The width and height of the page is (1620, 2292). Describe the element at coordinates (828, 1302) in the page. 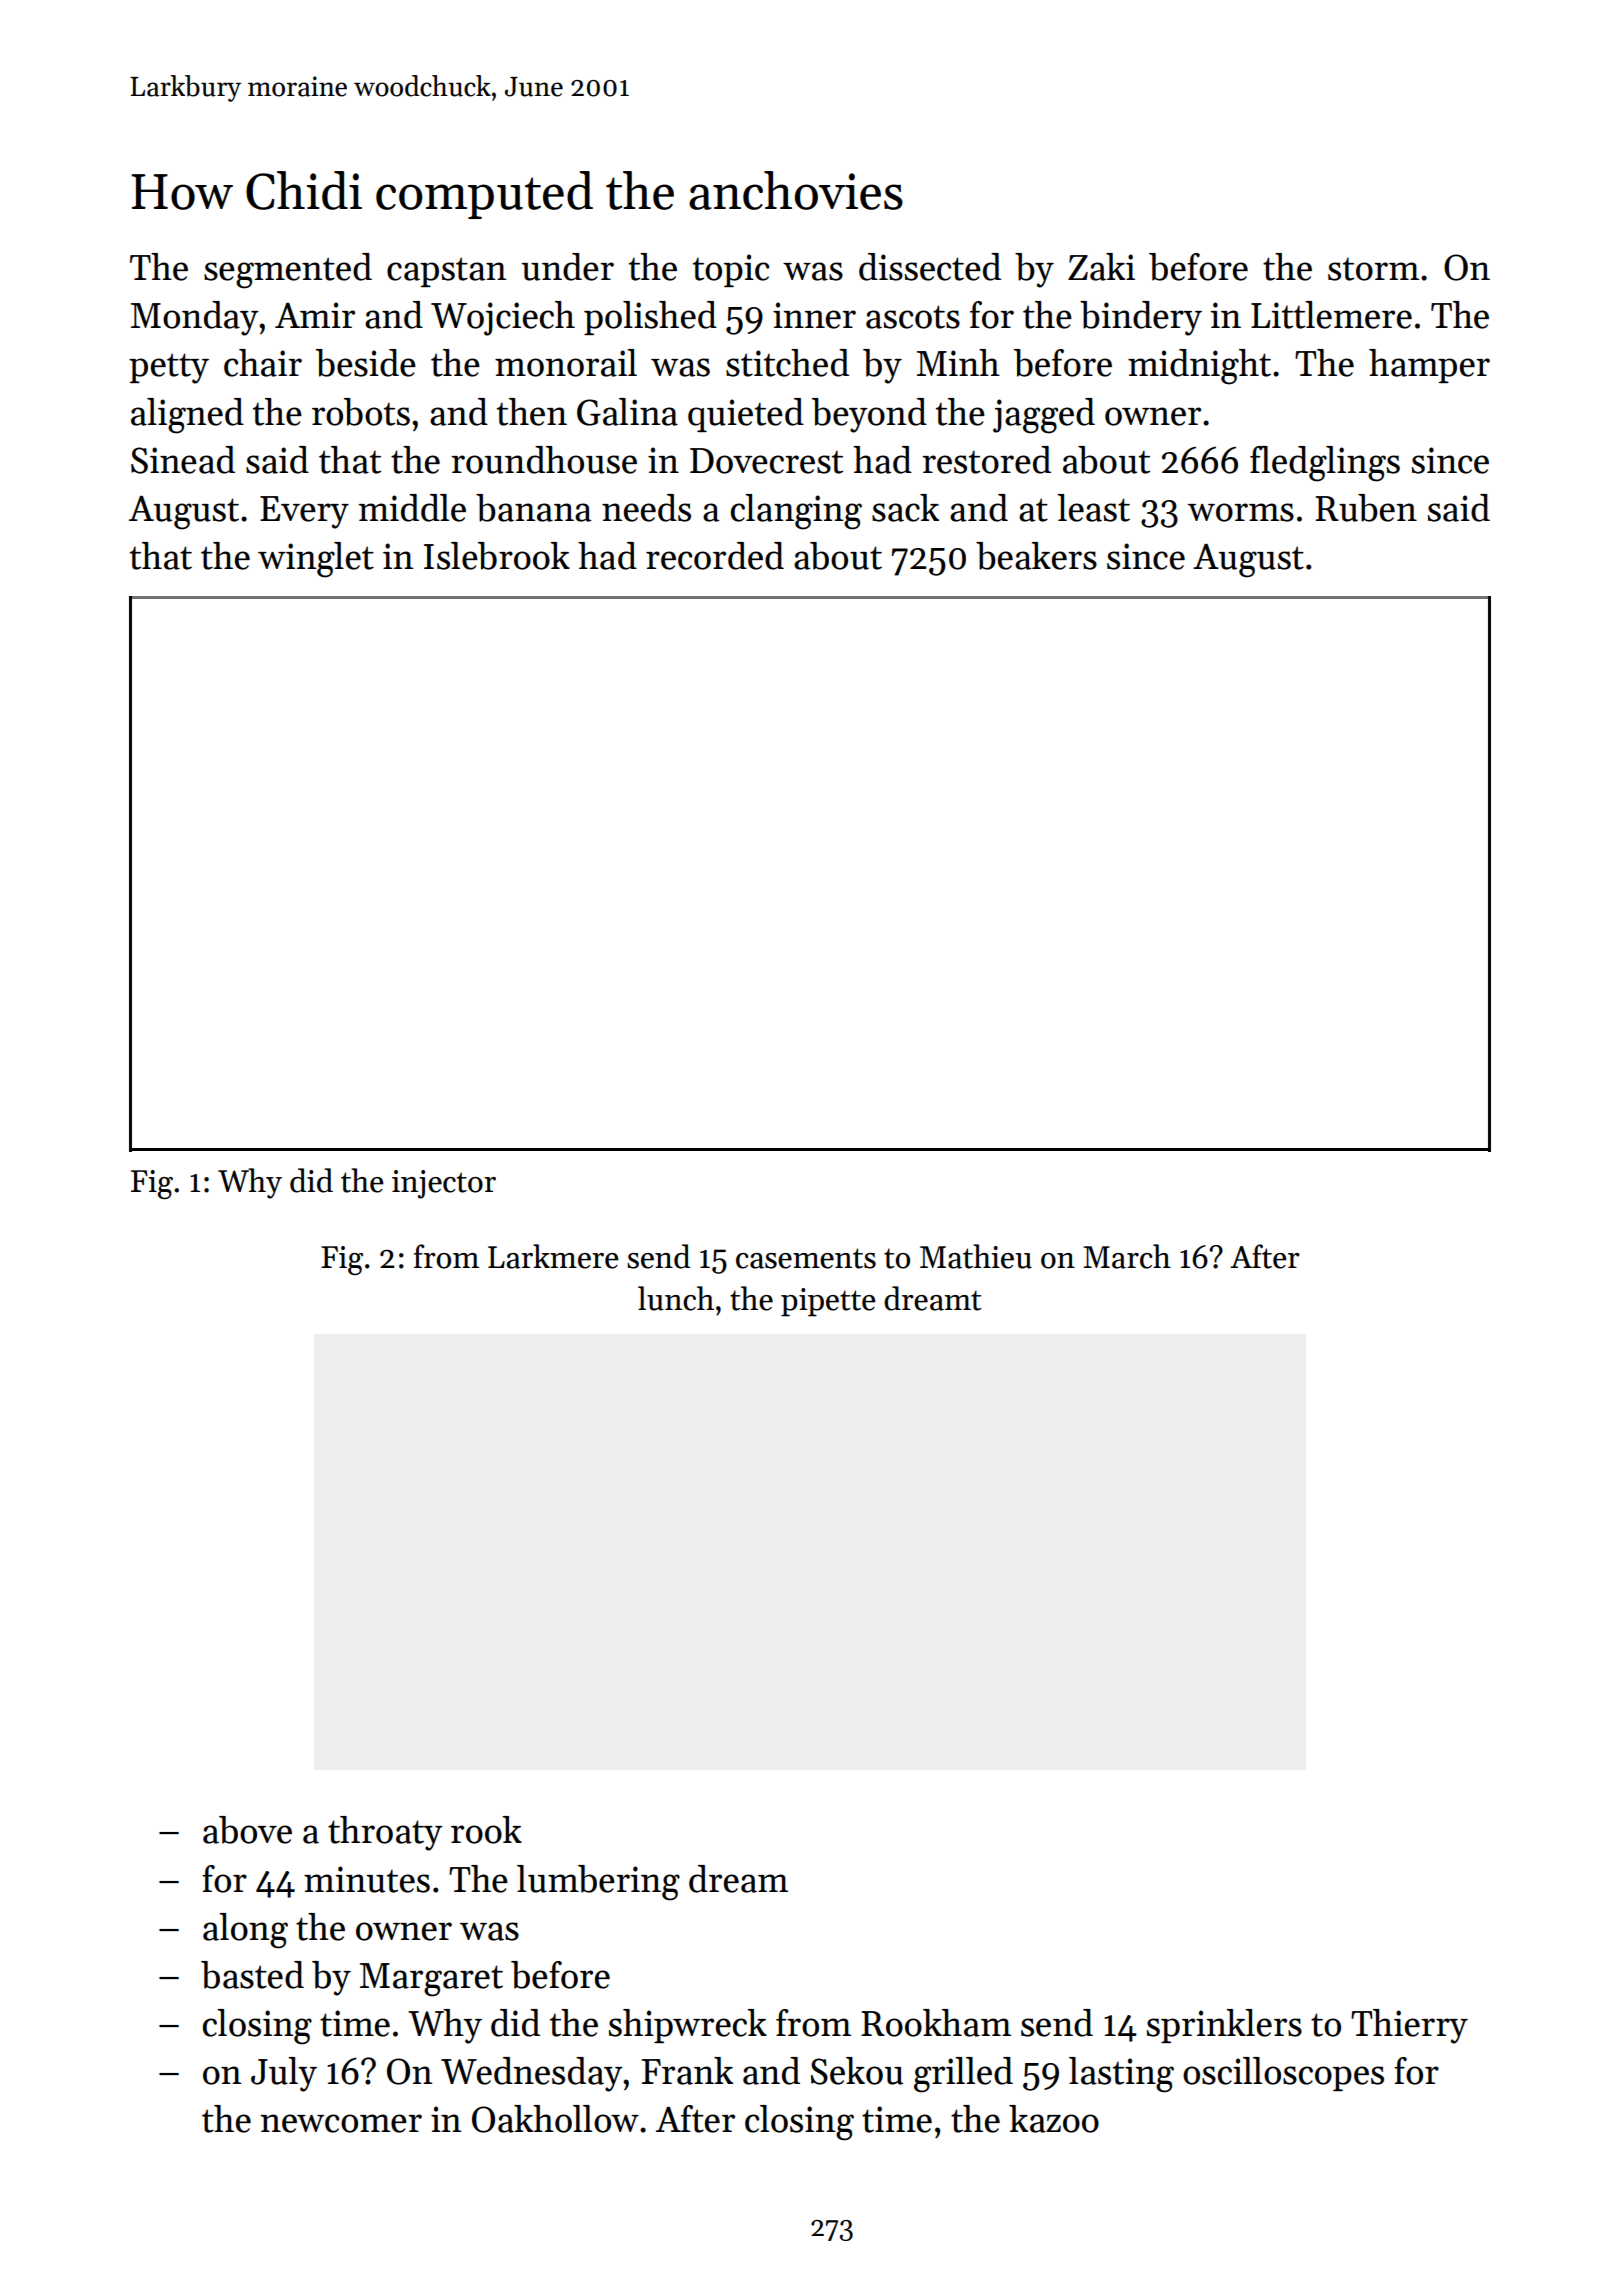

I see `pipette` at that location.
